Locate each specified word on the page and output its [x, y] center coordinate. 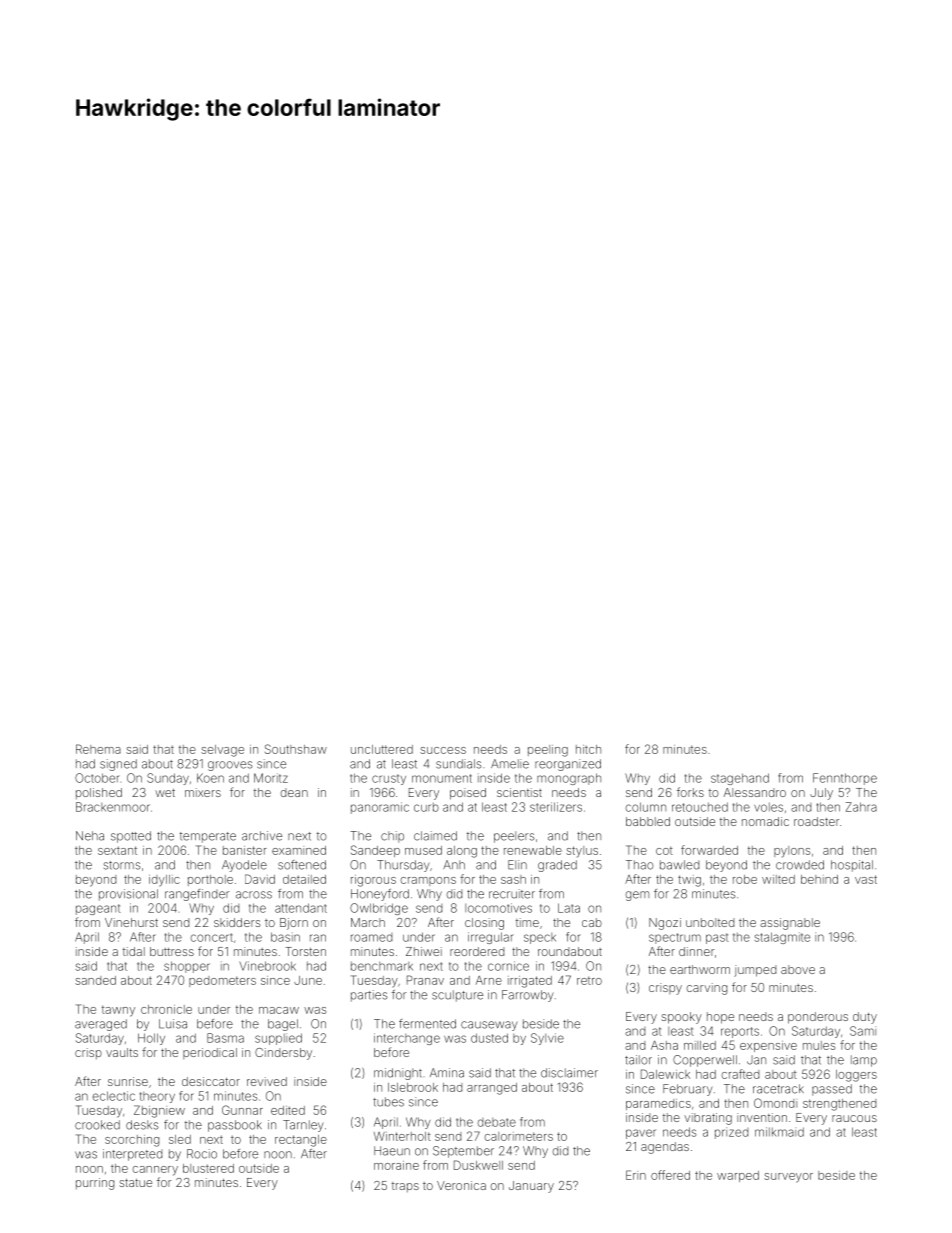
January [531, 1187]
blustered [208, 1168]
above [798, 969]
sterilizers [556, 807]
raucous [854, 1118]
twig [689, 881]
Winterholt [402, 1136]
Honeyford [380, 895]
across [254, 895]
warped [738, 1176]
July [821, 794]
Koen [210, 778]
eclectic [114, 1096]
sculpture [457, 996]
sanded [95, 980]
